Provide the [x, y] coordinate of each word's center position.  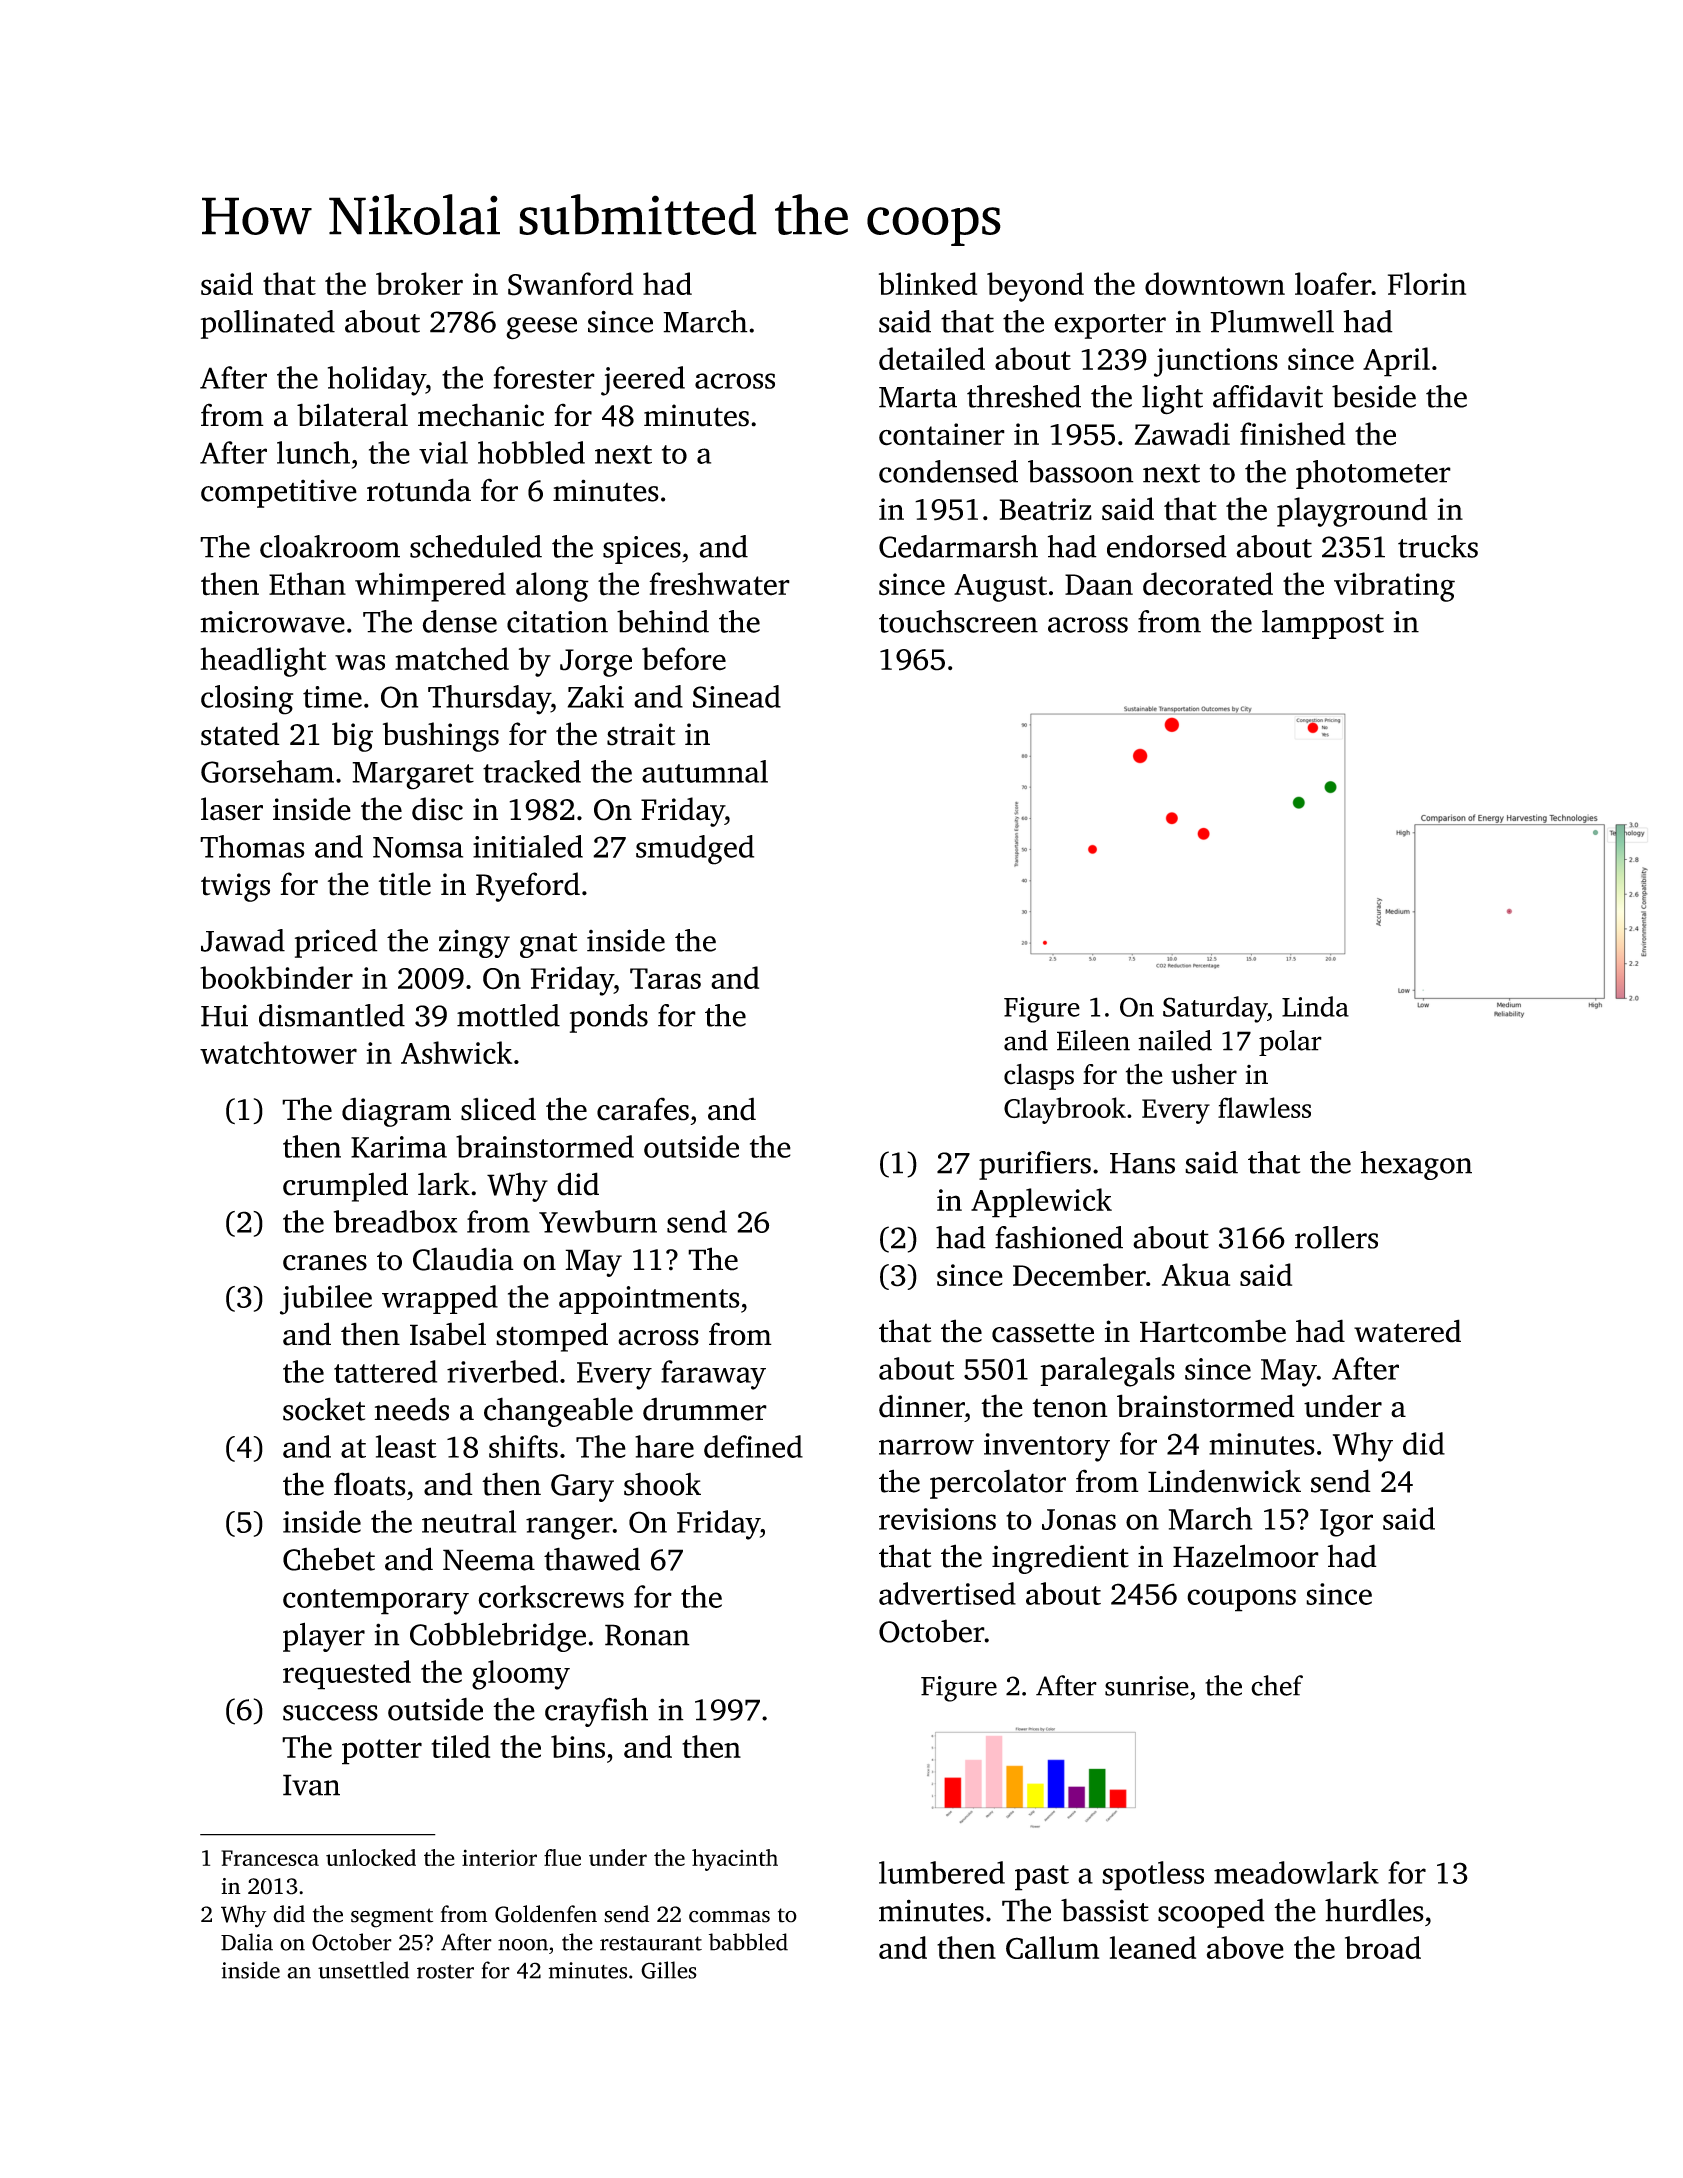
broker [419, 283]
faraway [713, 1375]
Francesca [270, 1858]
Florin [1427, 283]
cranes [325, 1263]
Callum [1052, 1947]
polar [1290, 1043]
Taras [665, 978]
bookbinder [276, 977]
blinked [928, 283]
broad [1383, 1947]
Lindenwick [1224, 1481]
